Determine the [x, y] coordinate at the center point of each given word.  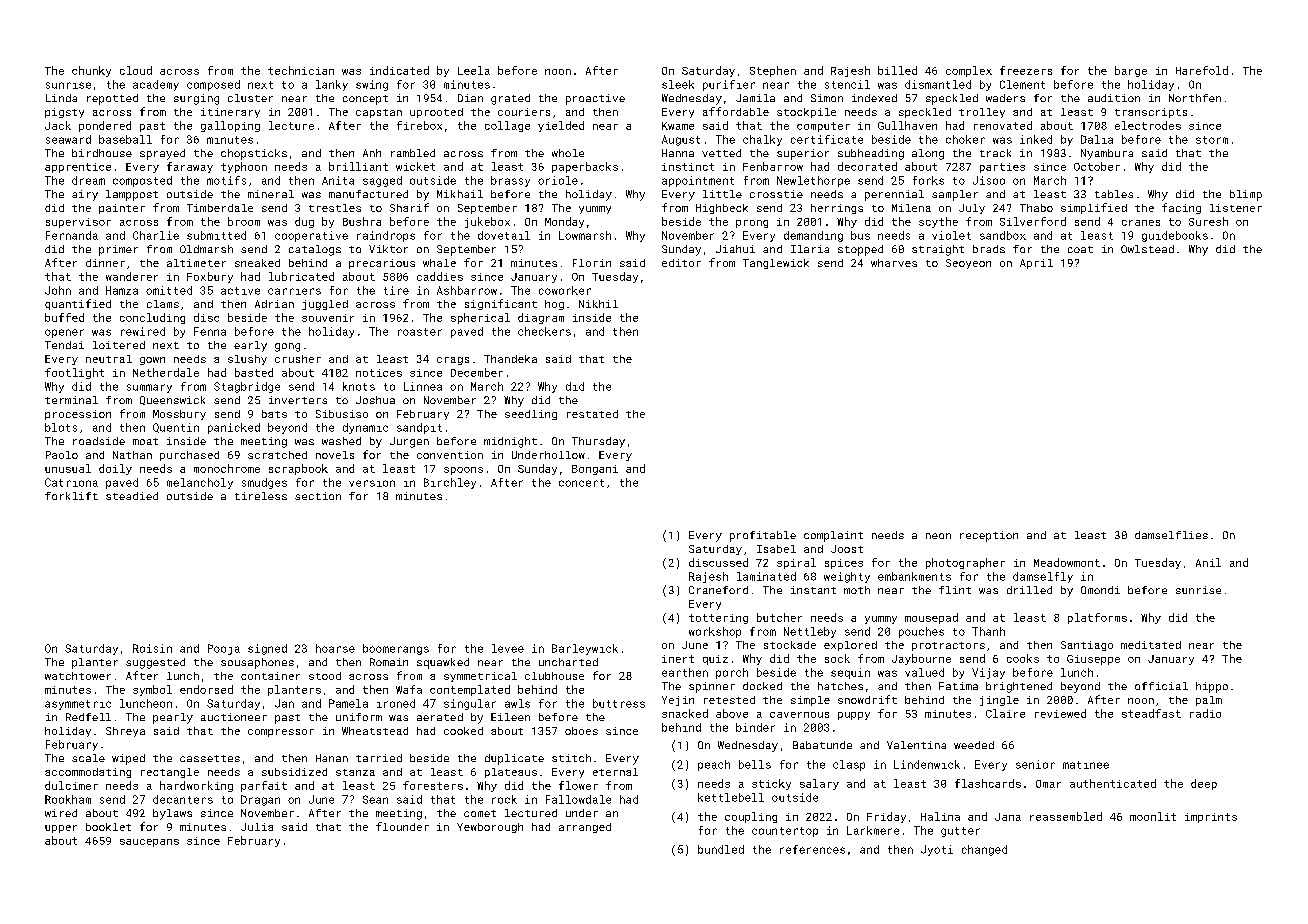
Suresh [1208, 221]
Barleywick [585, 649]
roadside [99, 441]
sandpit [419, 428]
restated [592, 414]
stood [325, 676]
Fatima [958, 686]
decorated [867, 166]
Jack [58, 125]
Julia [257, 827]
